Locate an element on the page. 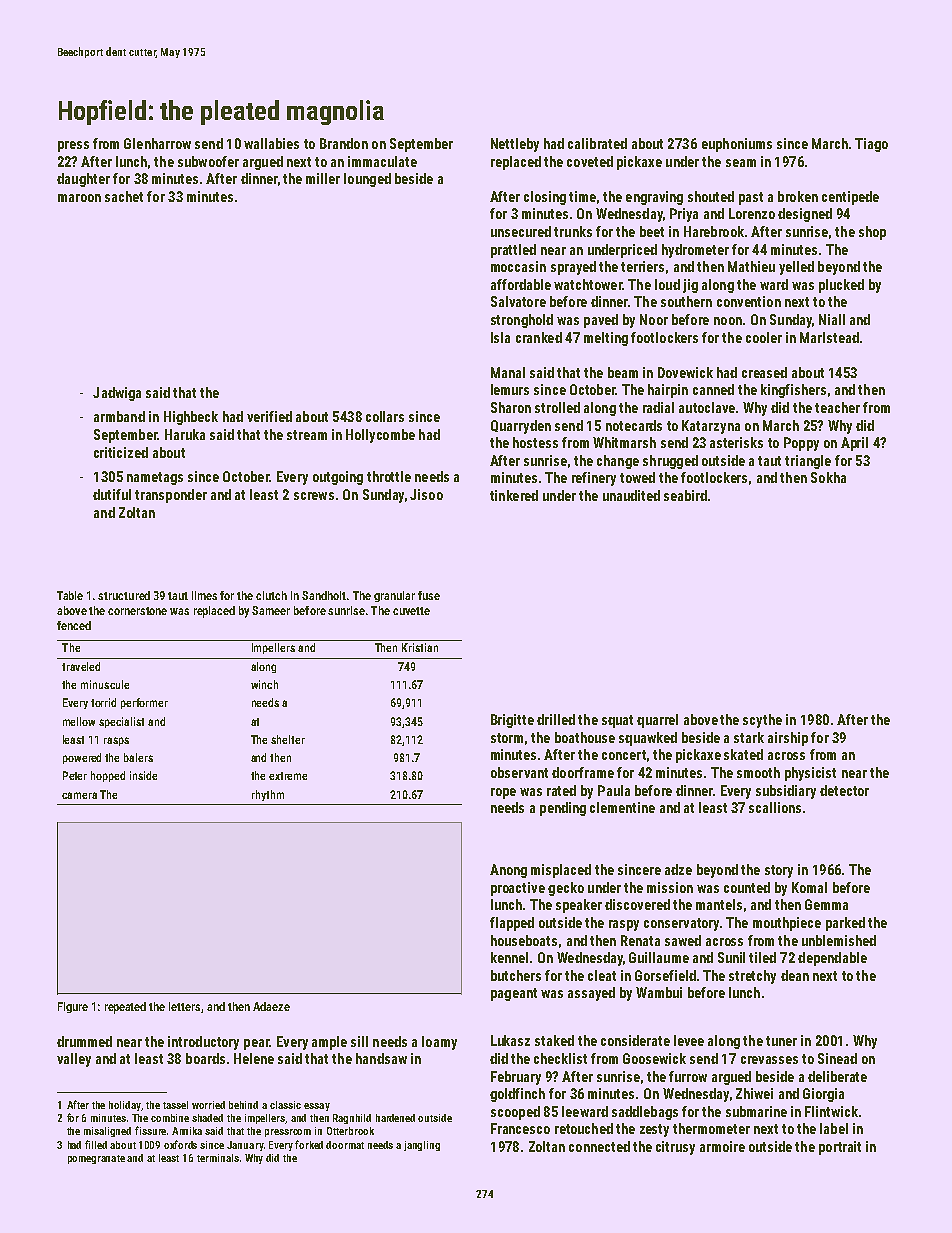 The width and height of the image is (952, 1233). daughter is located at coordinates (83, 180).
